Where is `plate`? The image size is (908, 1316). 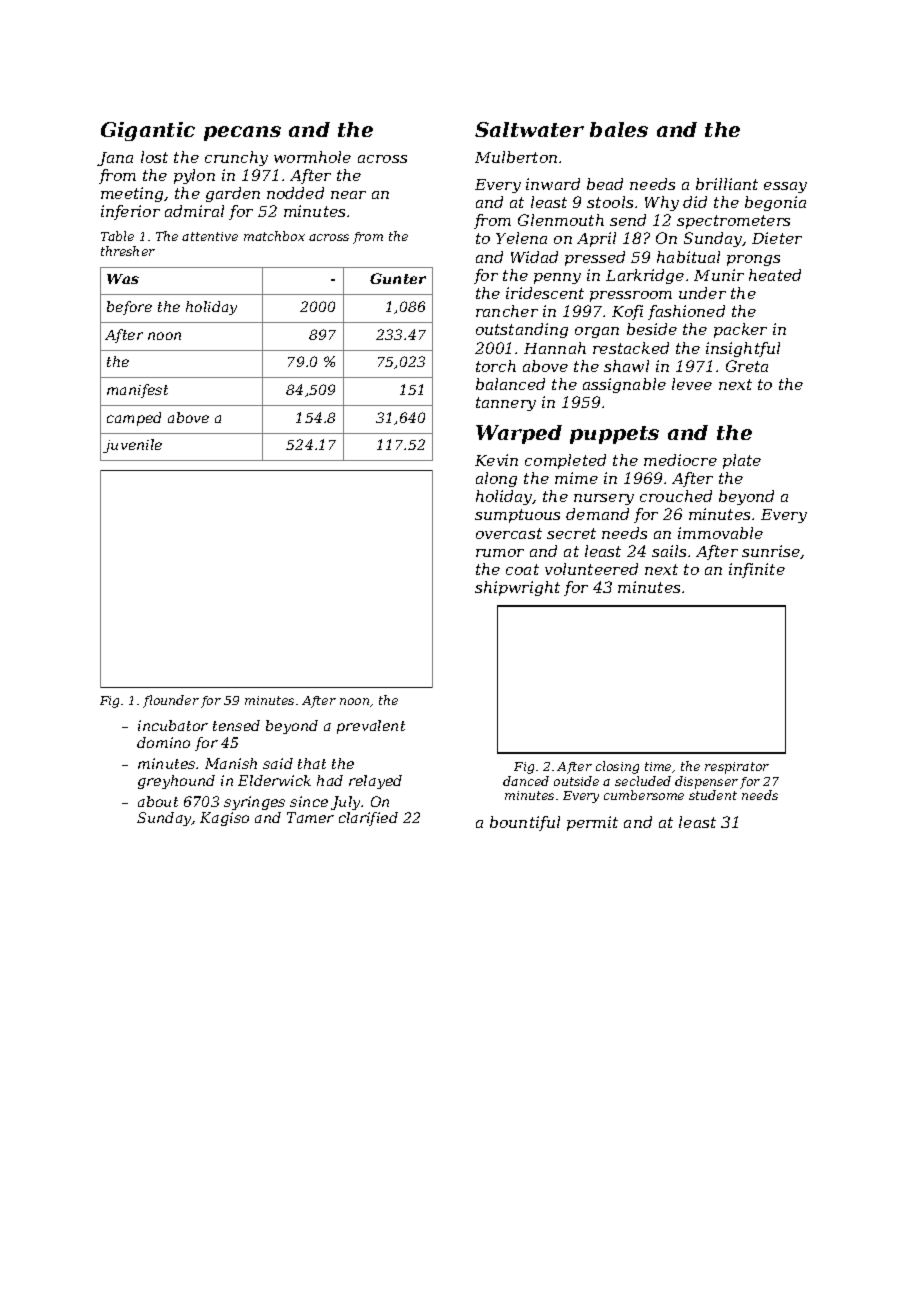 plate is located at coordinates (742, 461).
